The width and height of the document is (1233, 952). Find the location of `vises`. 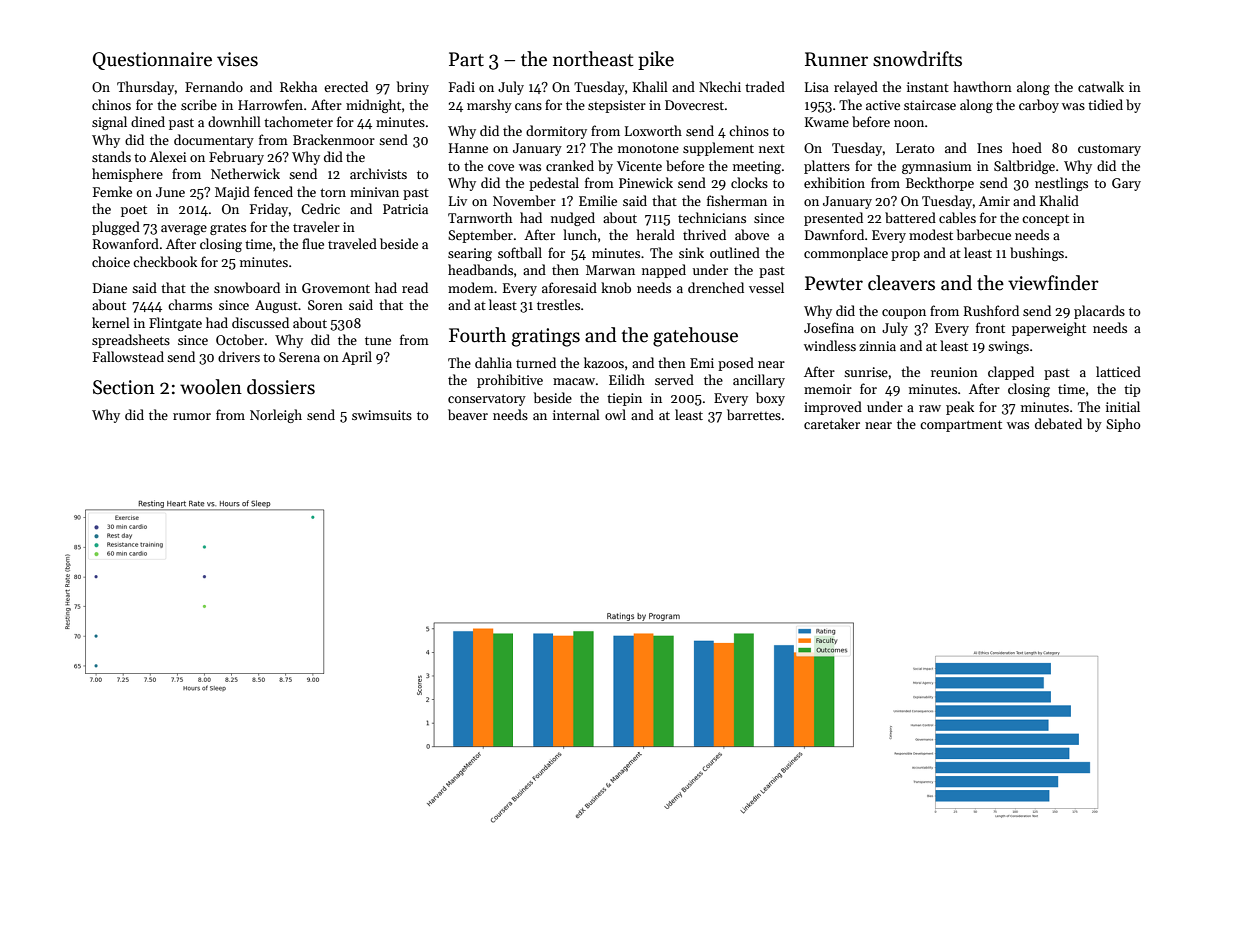

vises is located at coordinates (237, 59).
